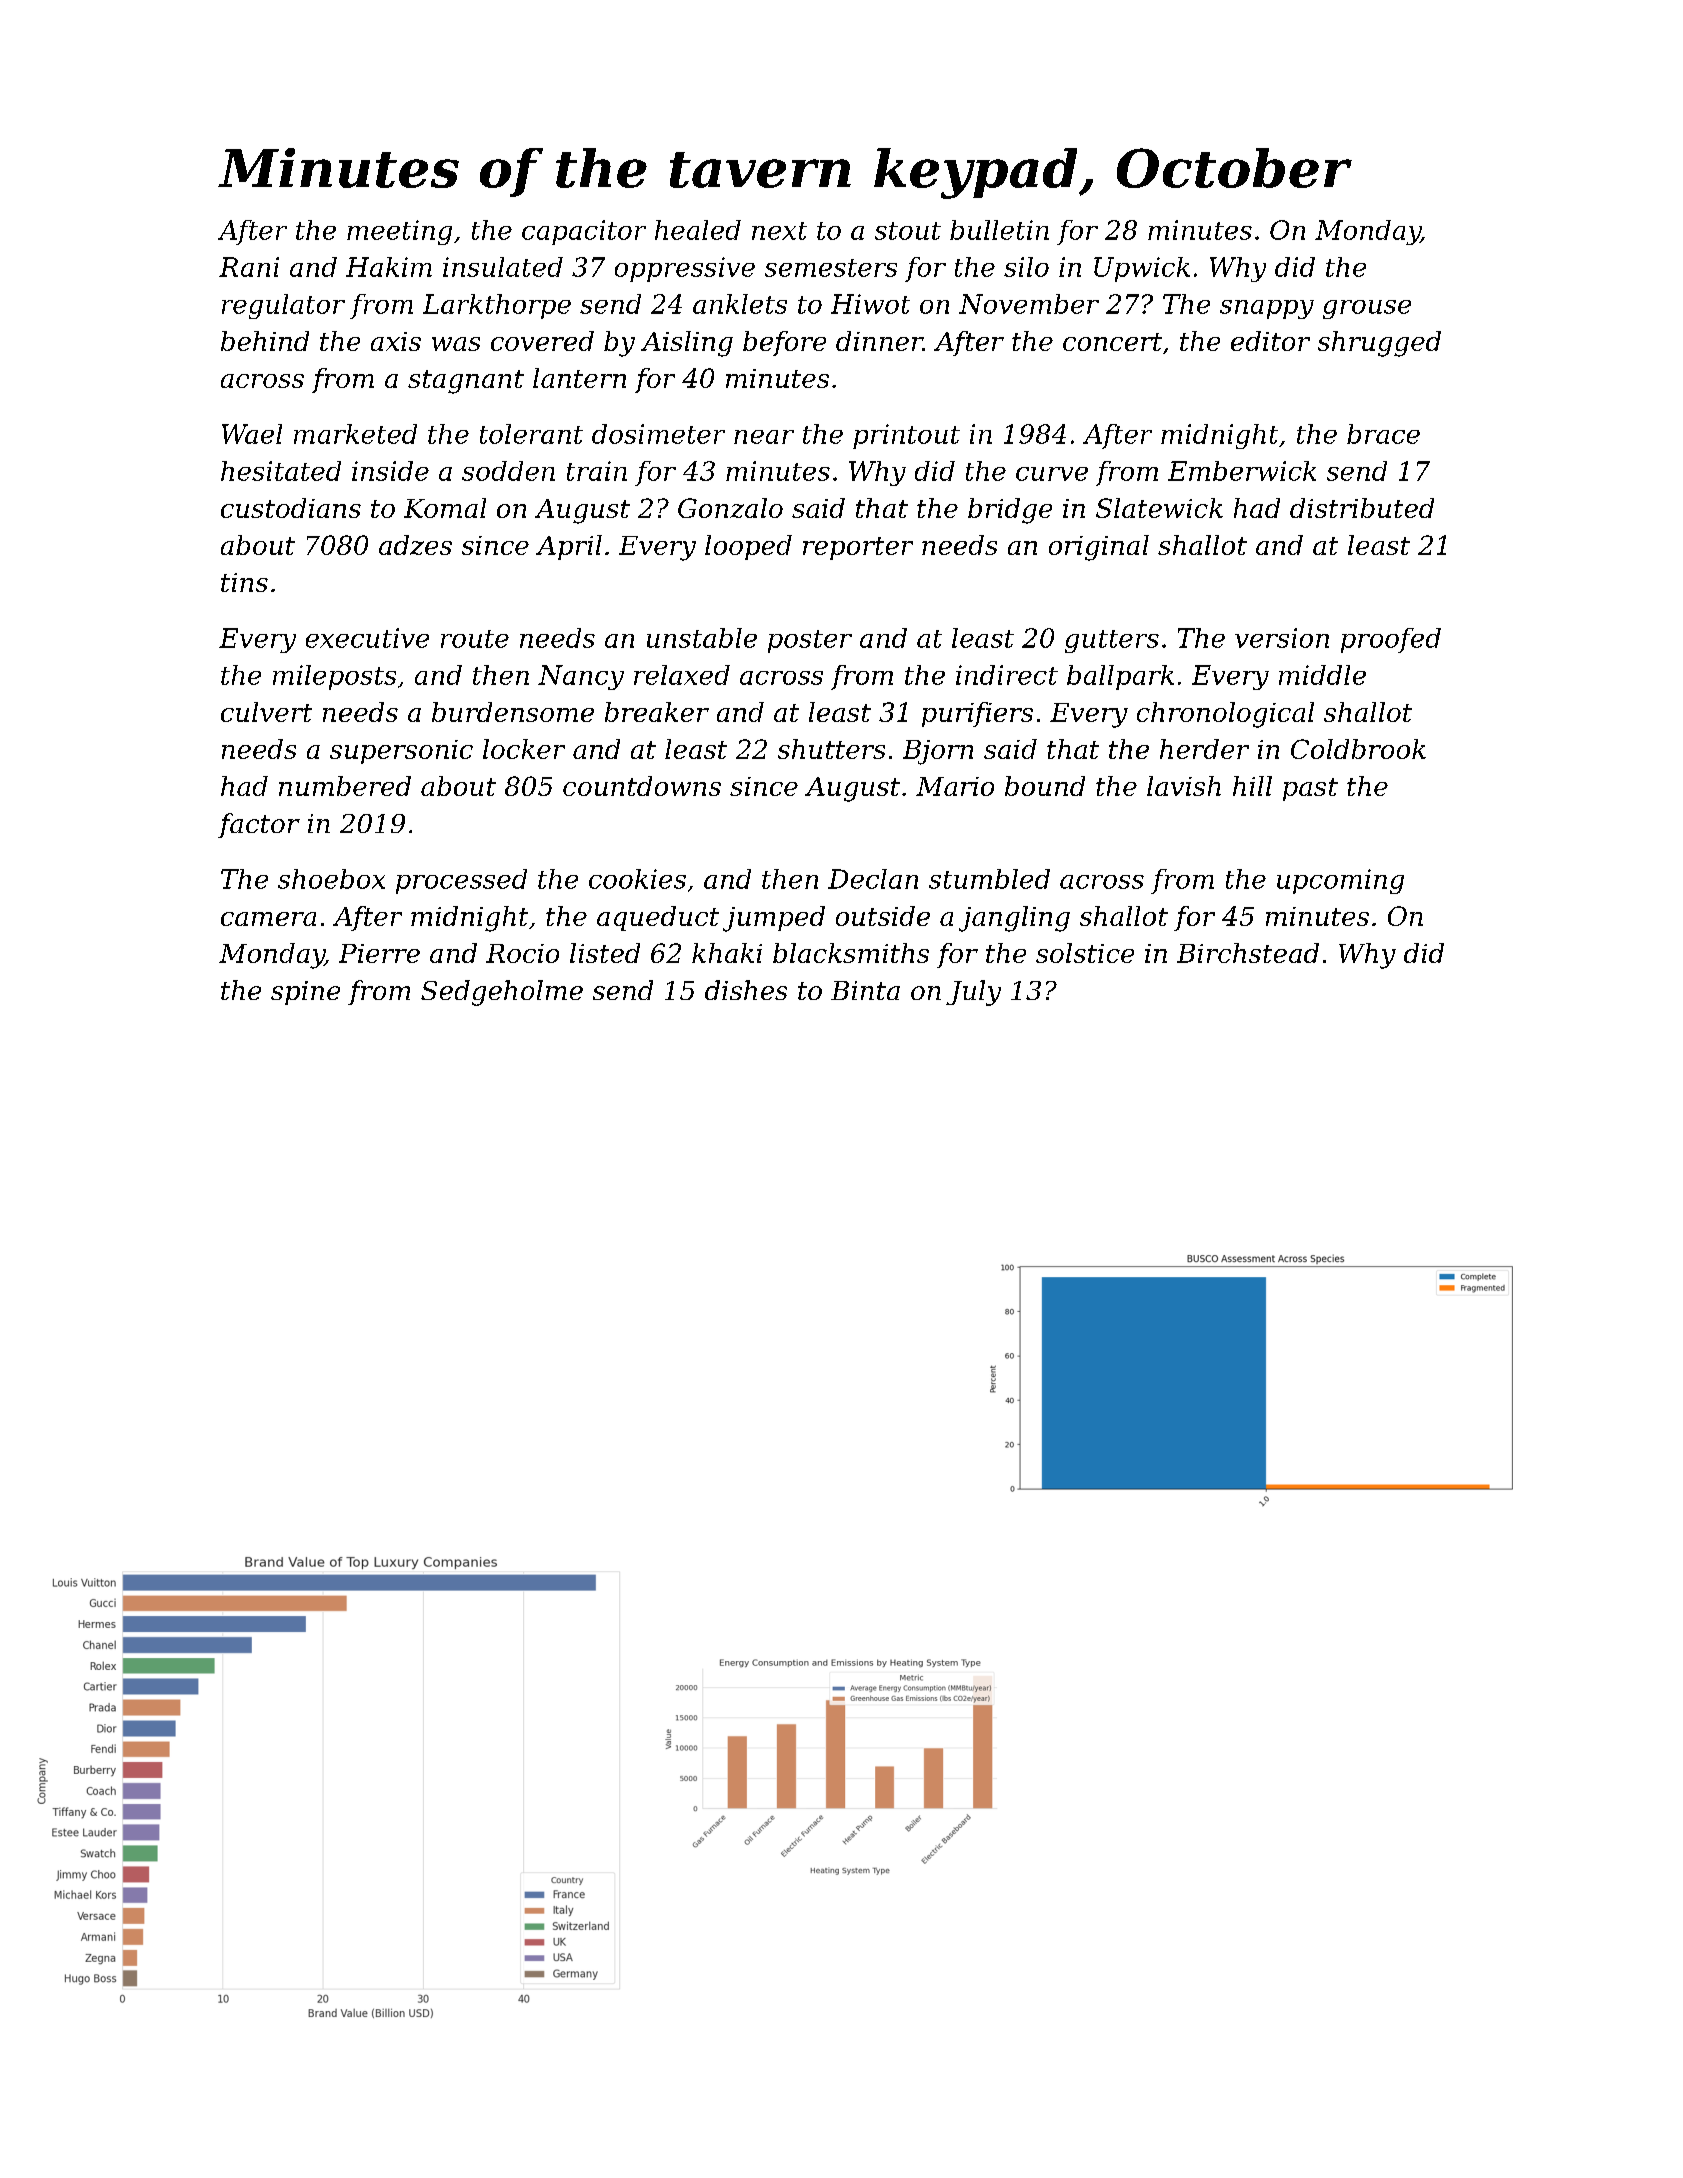 This image has width=1683, height=2178. Describe the element at coordinates (283, 306) in the image. I see `regulator` at that location.
